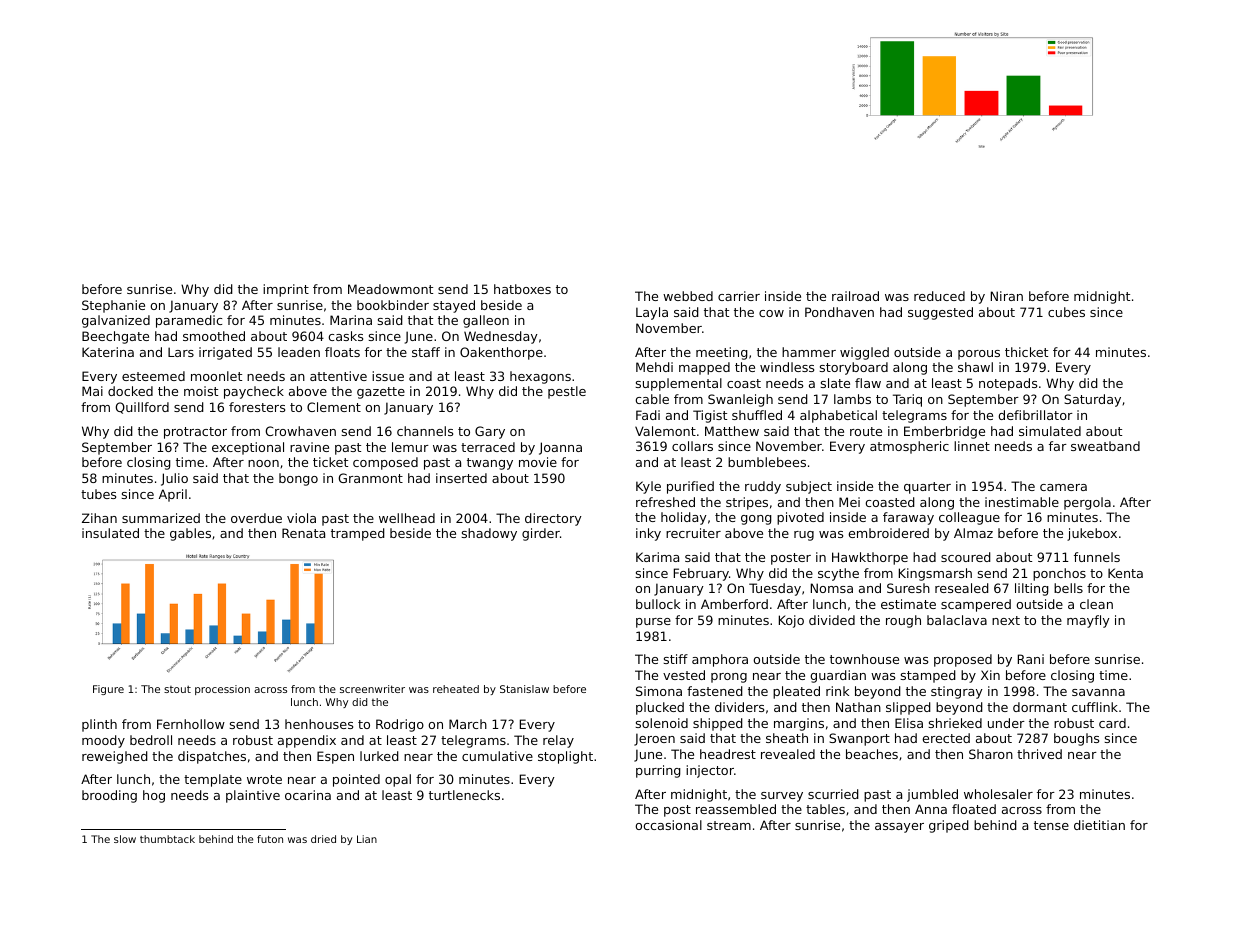 This image has width=1233, height=952. I want to click on stream, so click(729, 825).
